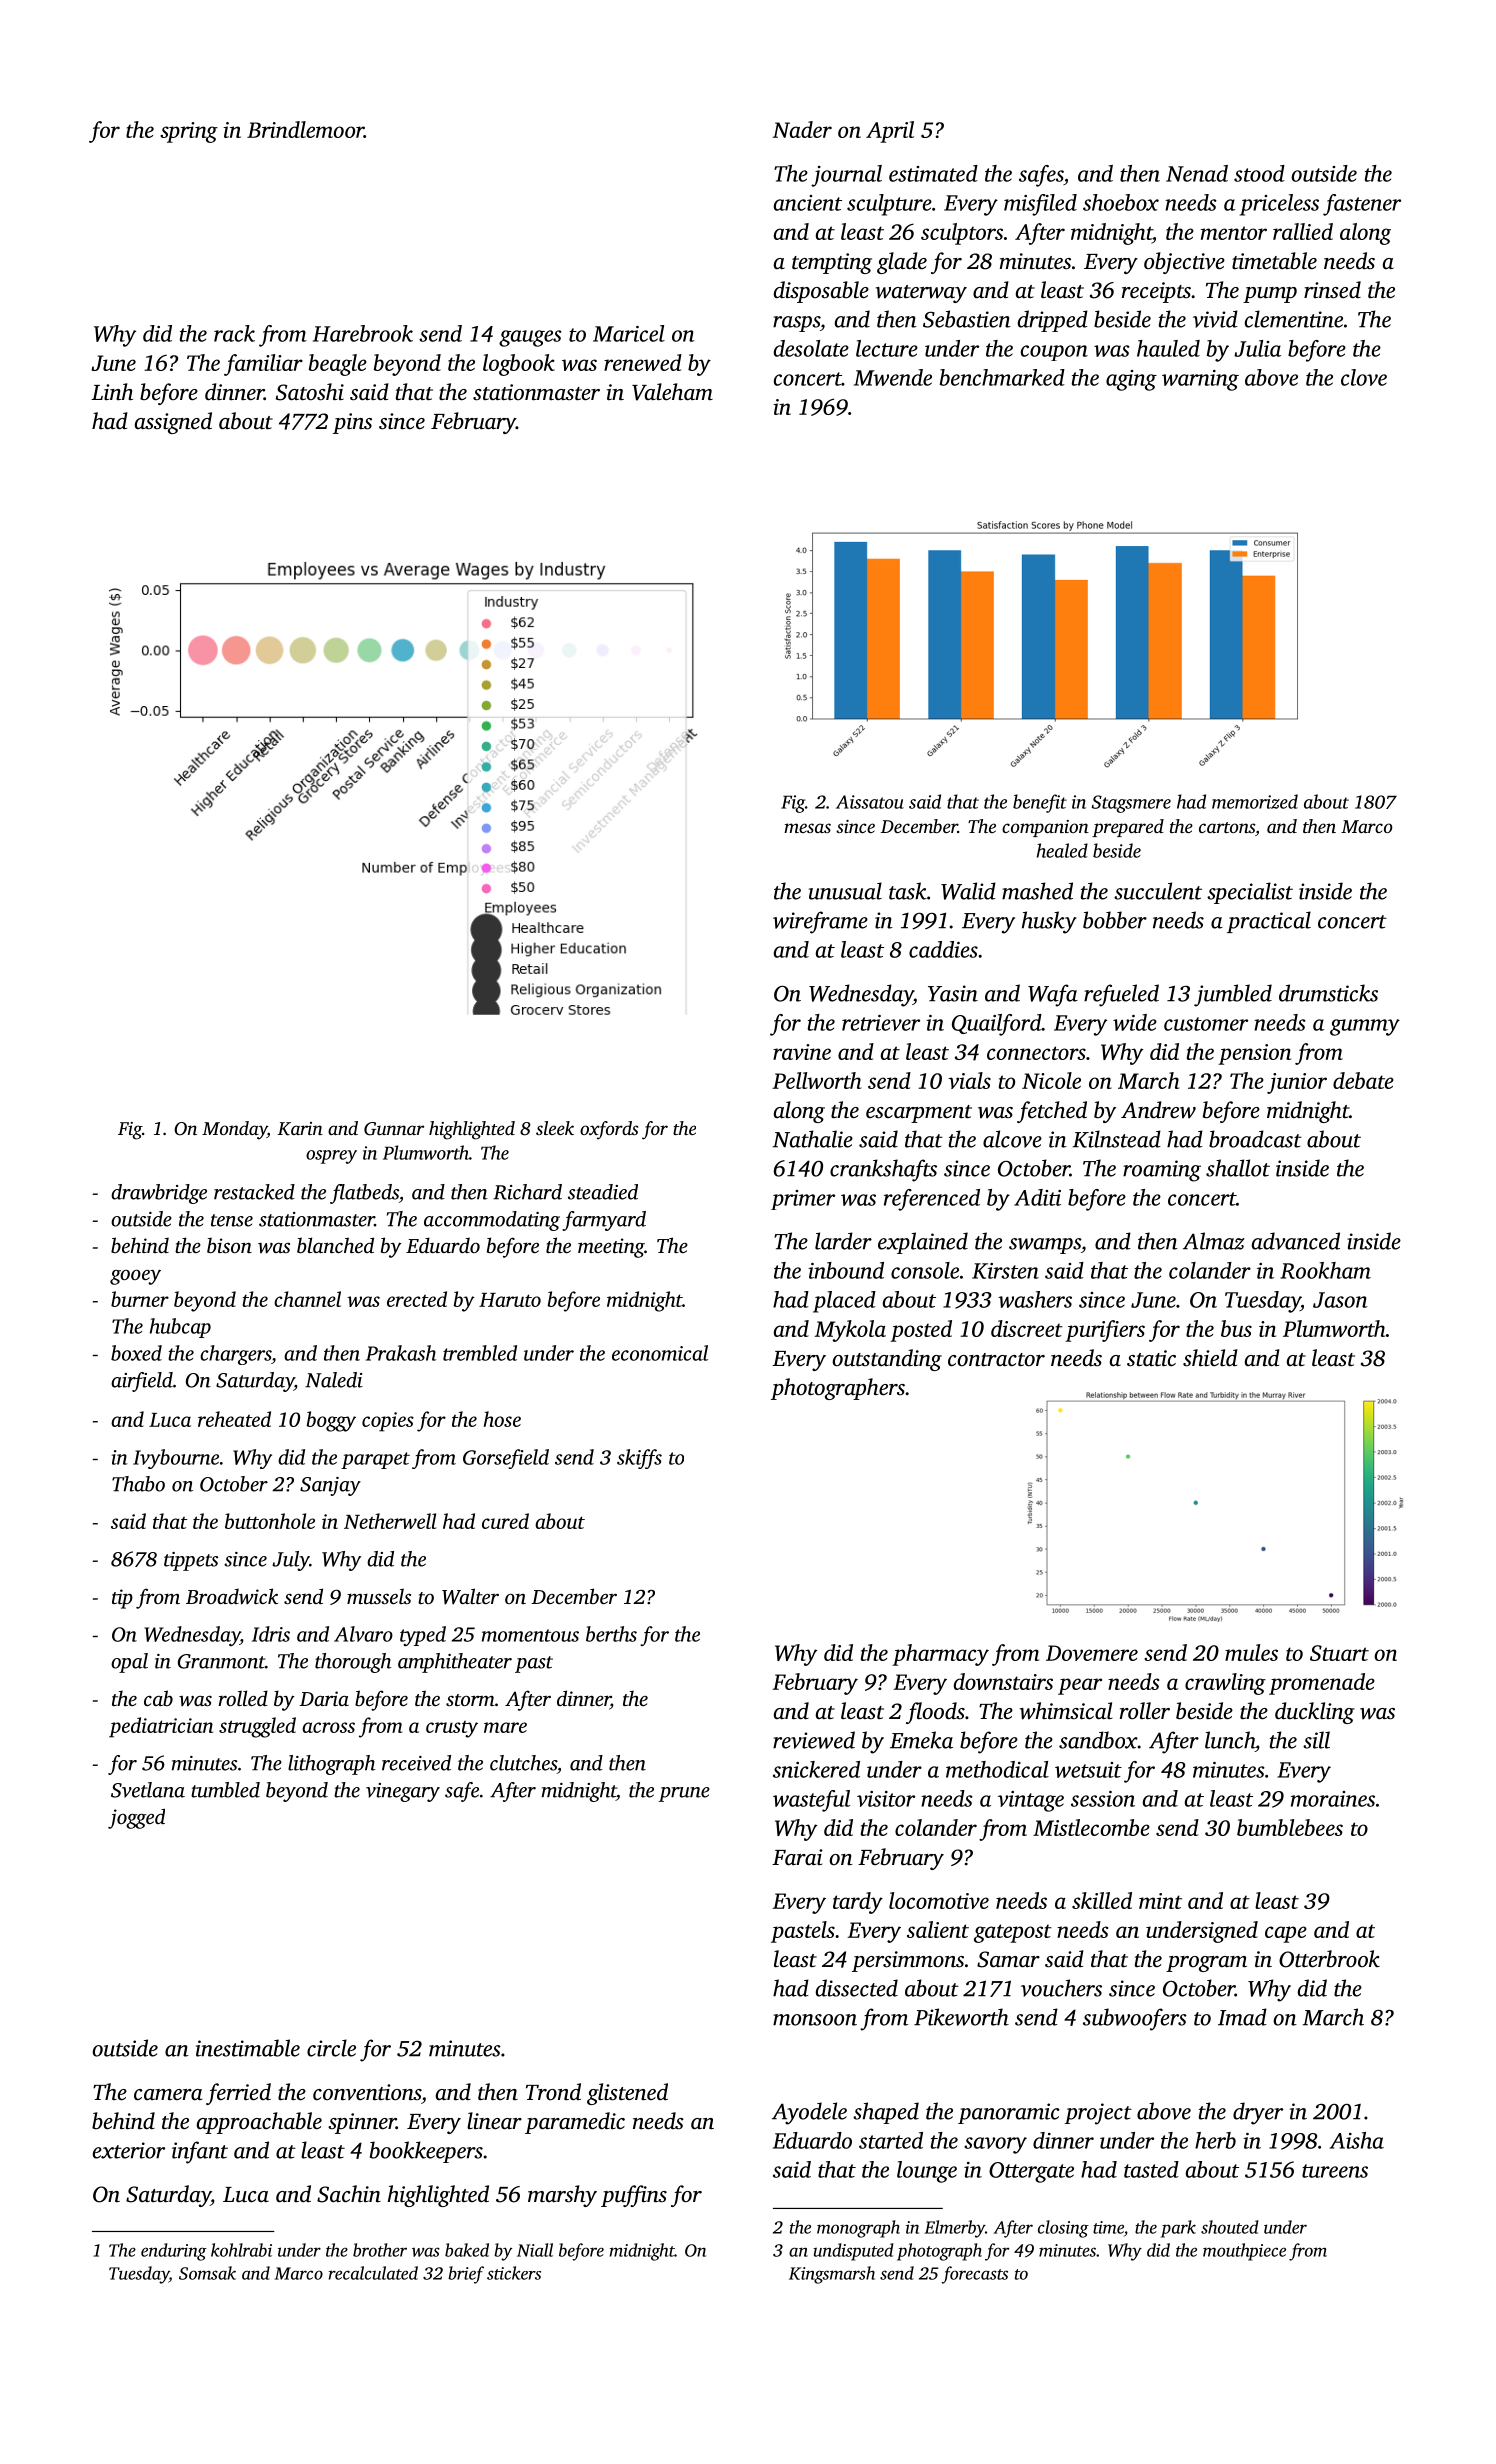 This screenshot has height=2464, width=1496. I want to click on clove, so click(1364, 377).
